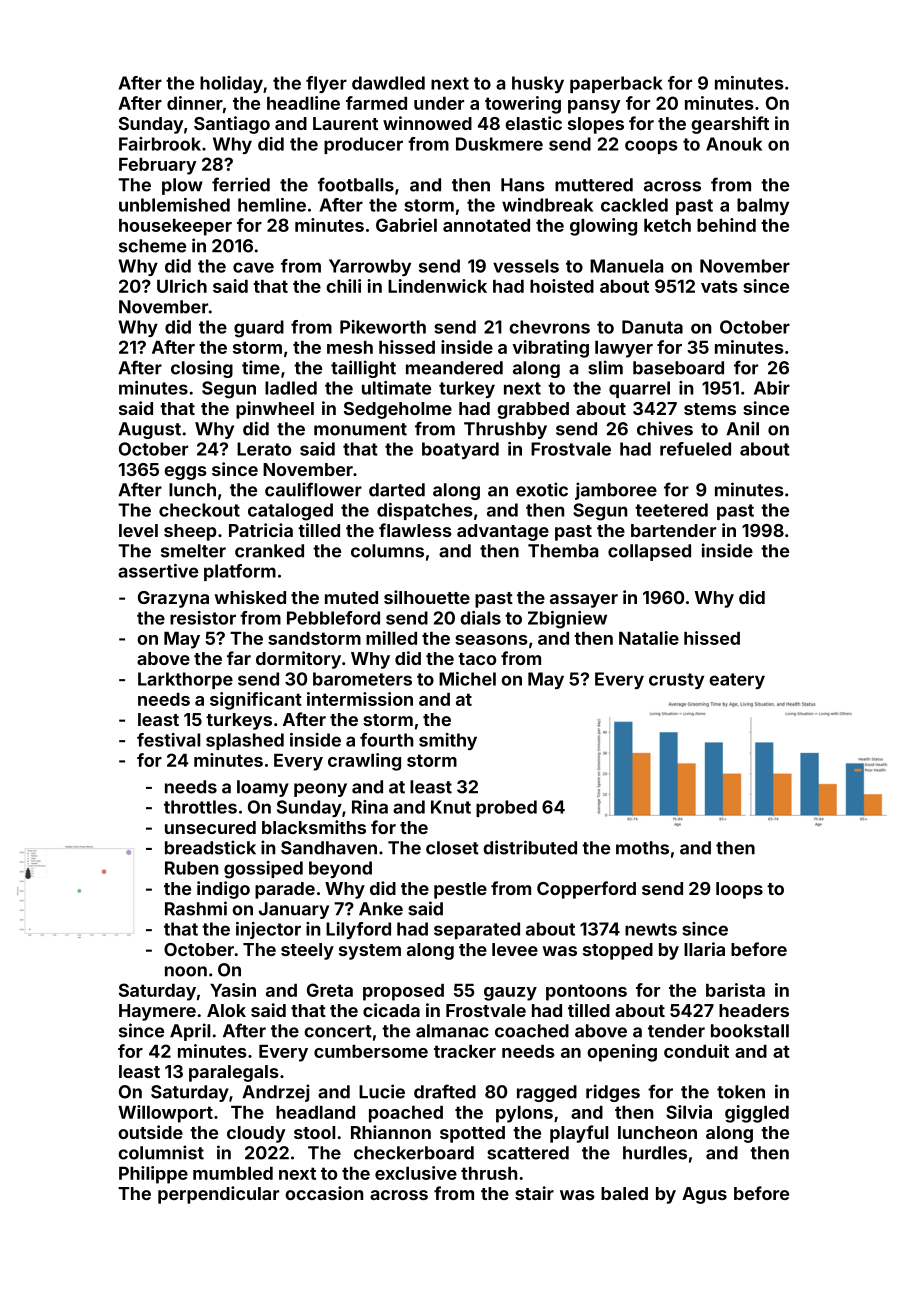 The height and width of the document is (1316, 908). Describe the element at coordinates (618, 951) in the document. I see `stopped` at that location.
